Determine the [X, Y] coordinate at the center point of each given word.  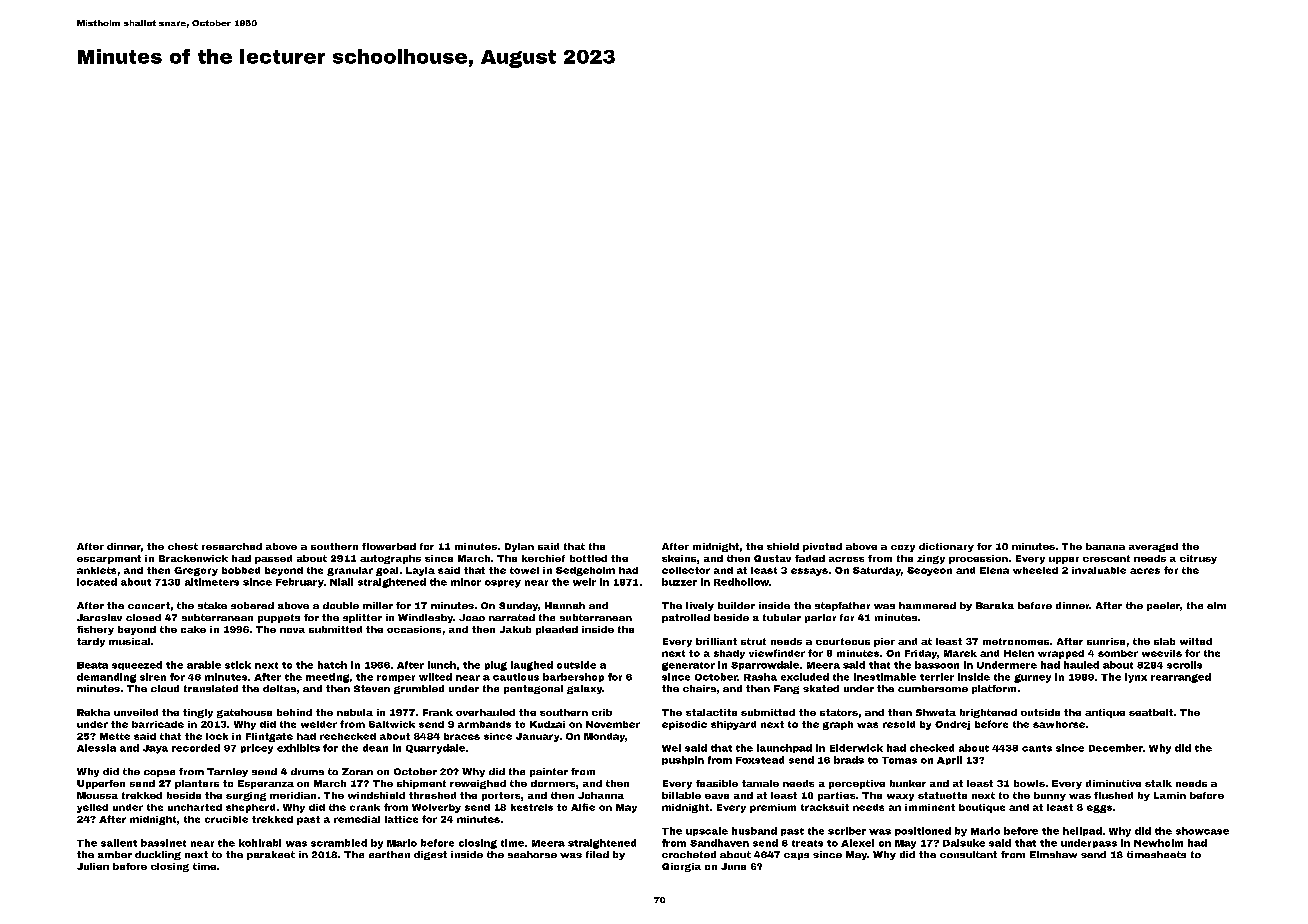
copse [159, 773]
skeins [679, 558]
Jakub [515, 629]
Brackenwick [193, 558]
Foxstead [760, 760]
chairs [699, 688]
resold [899, 724]
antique [1105, 713]
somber [1118, 653]
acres [1145, 571]
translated [211, 688]
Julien [93, 866]
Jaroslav [99, 617]
